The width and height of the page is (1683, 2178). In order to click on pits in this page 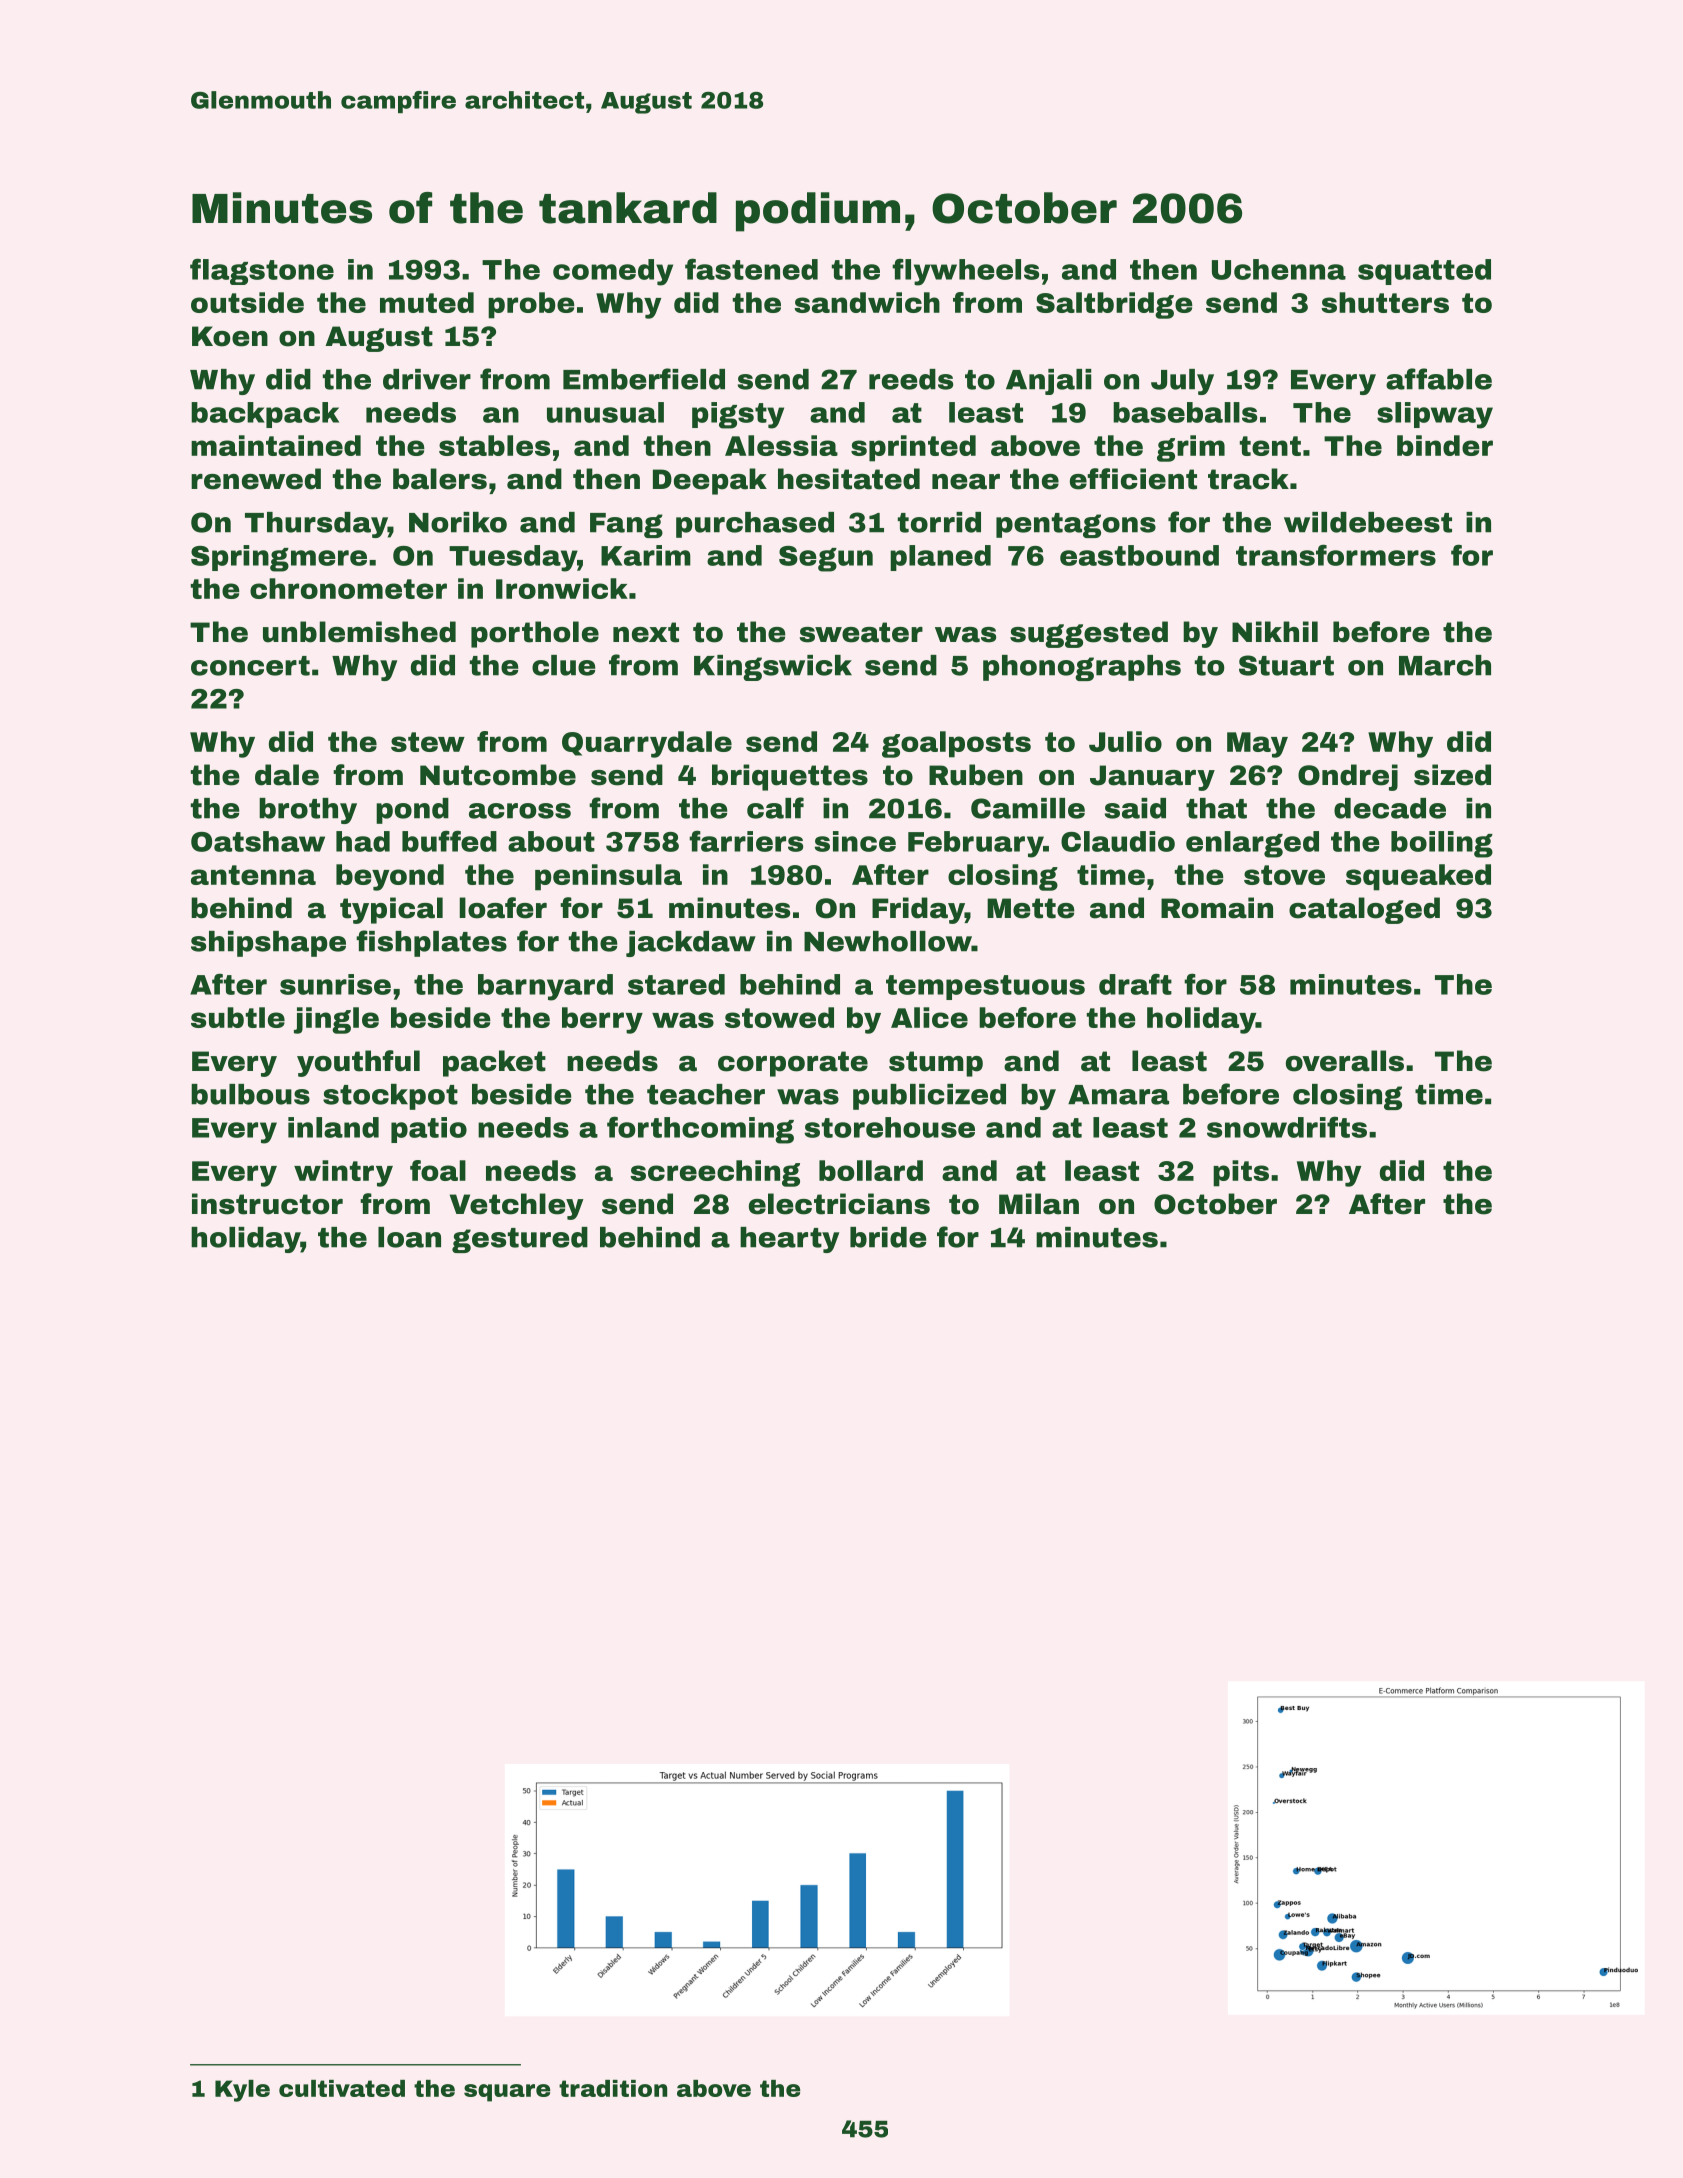, I will do `click(1241, 1173)`.
